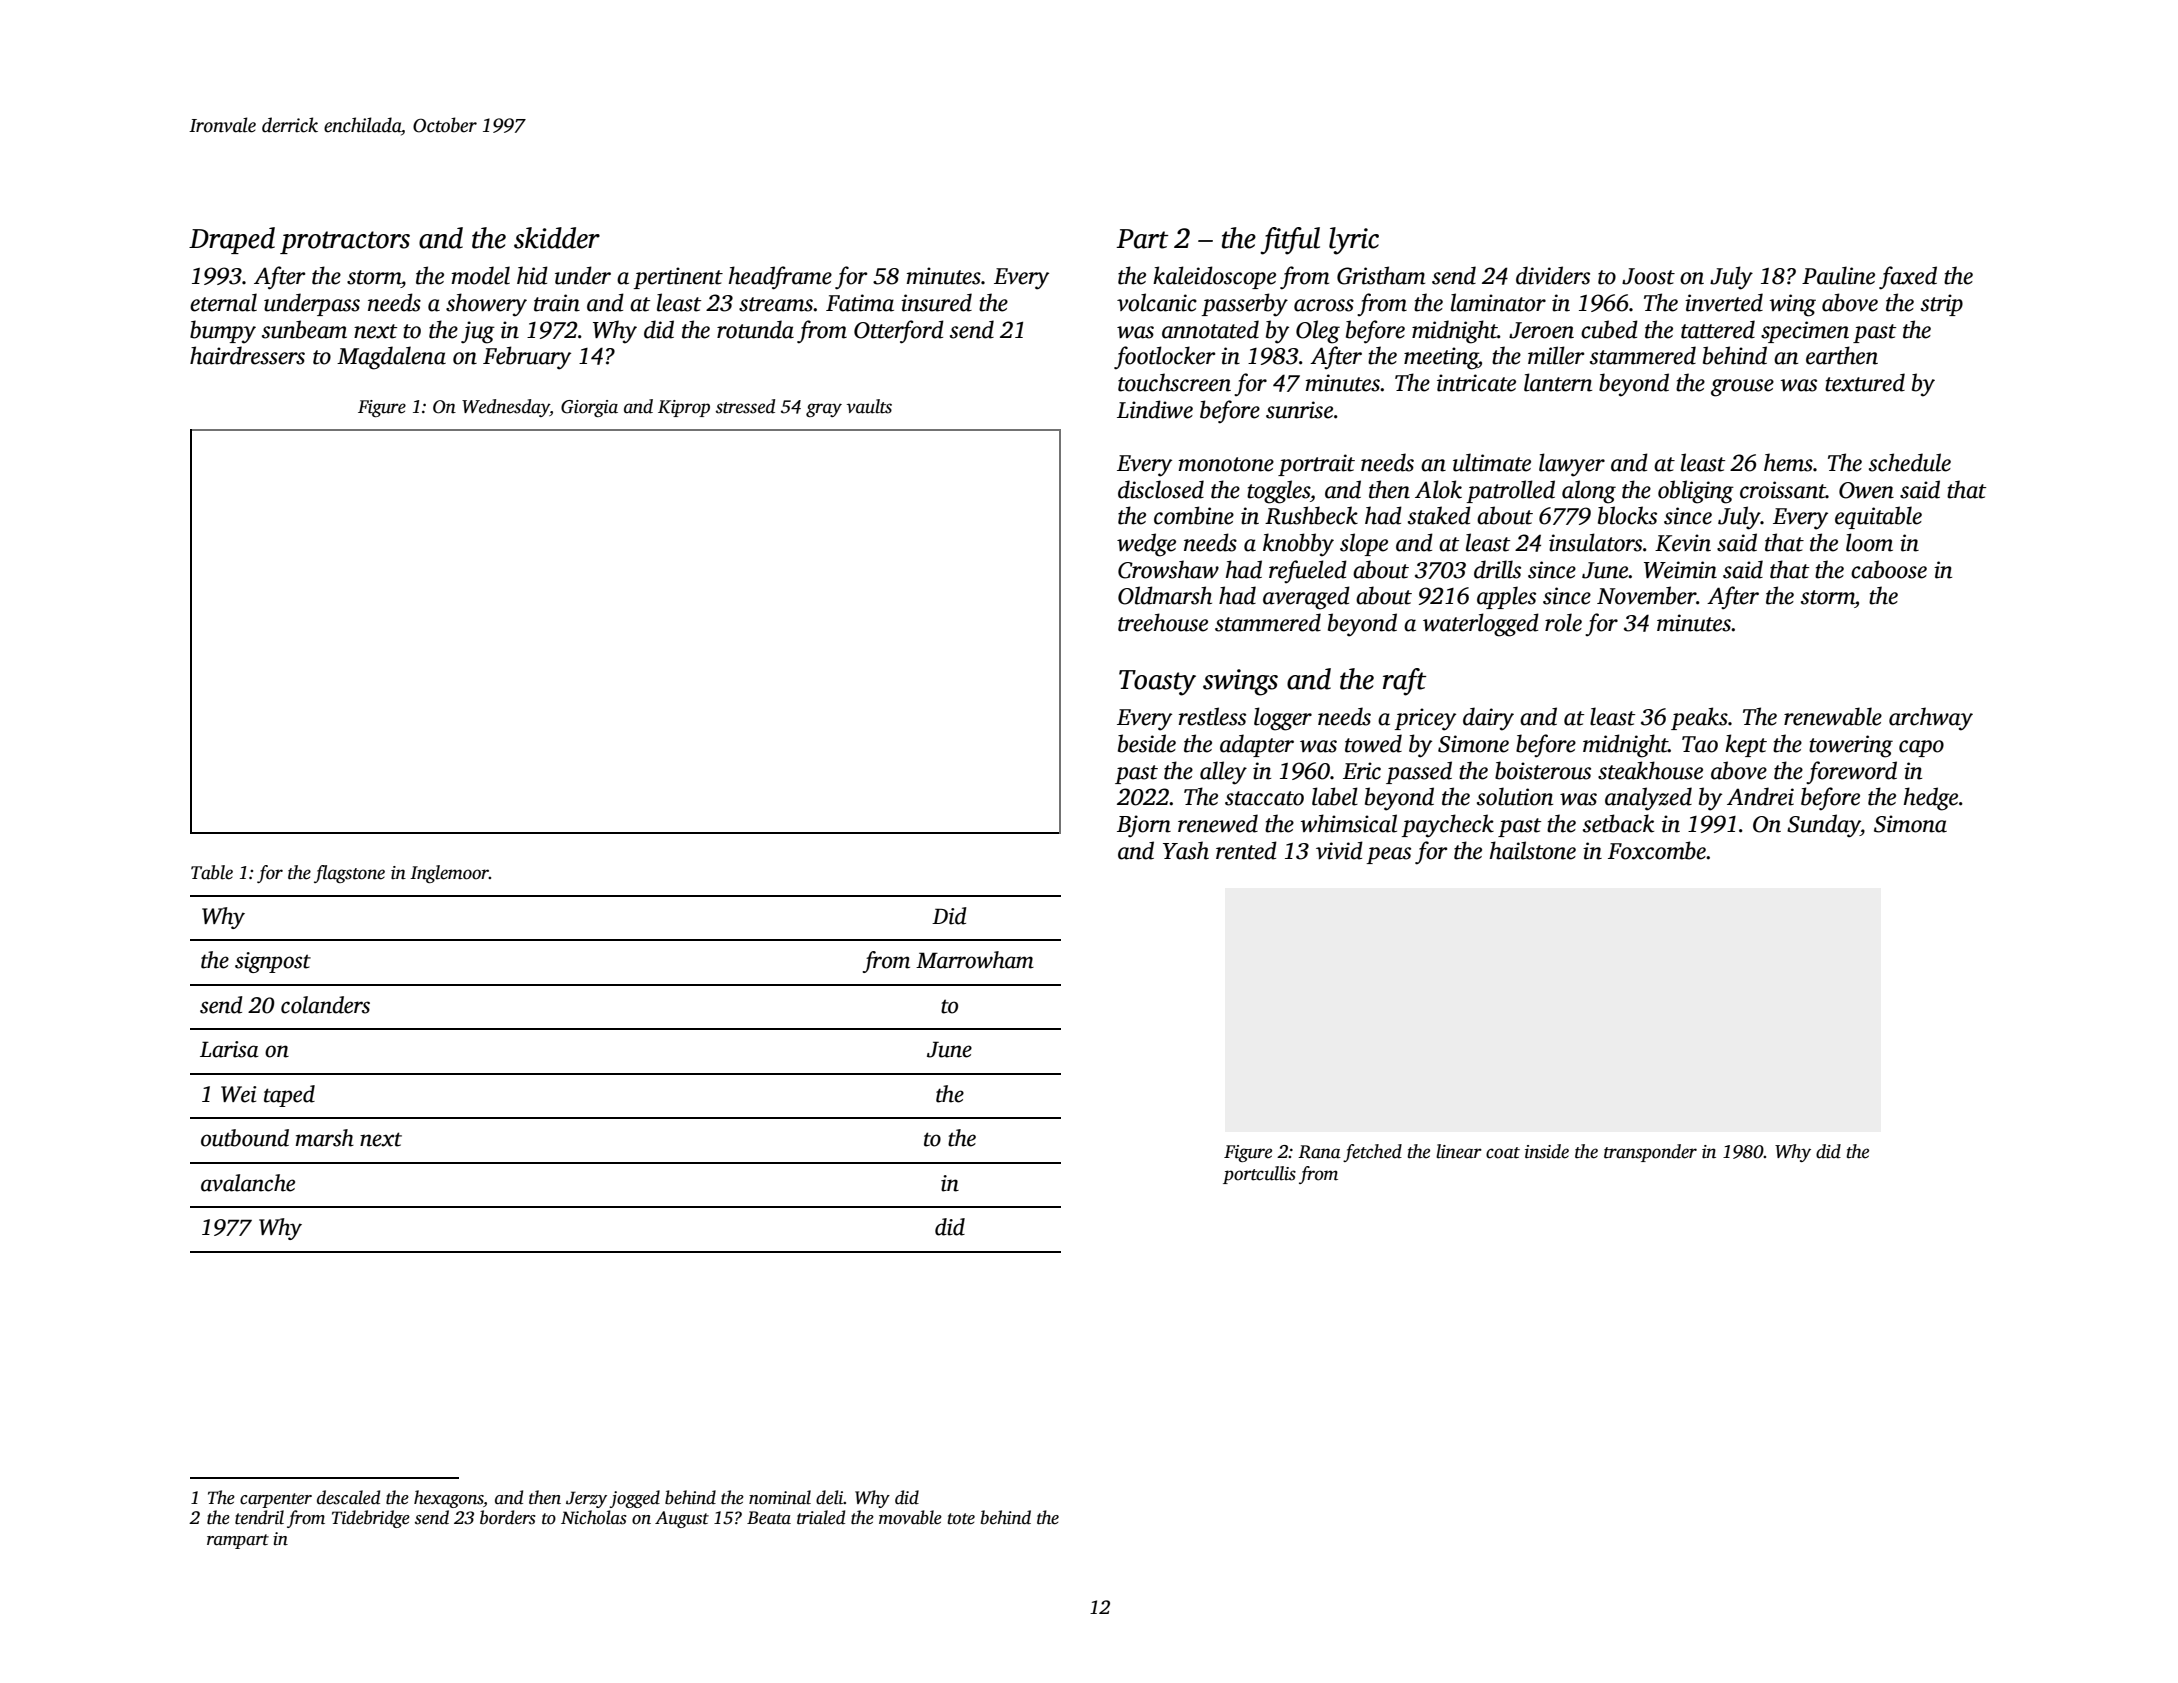 Image resolution: width=2178 pixels, height=1683 pixels. I want to click on signpost, so click(273, 962).
